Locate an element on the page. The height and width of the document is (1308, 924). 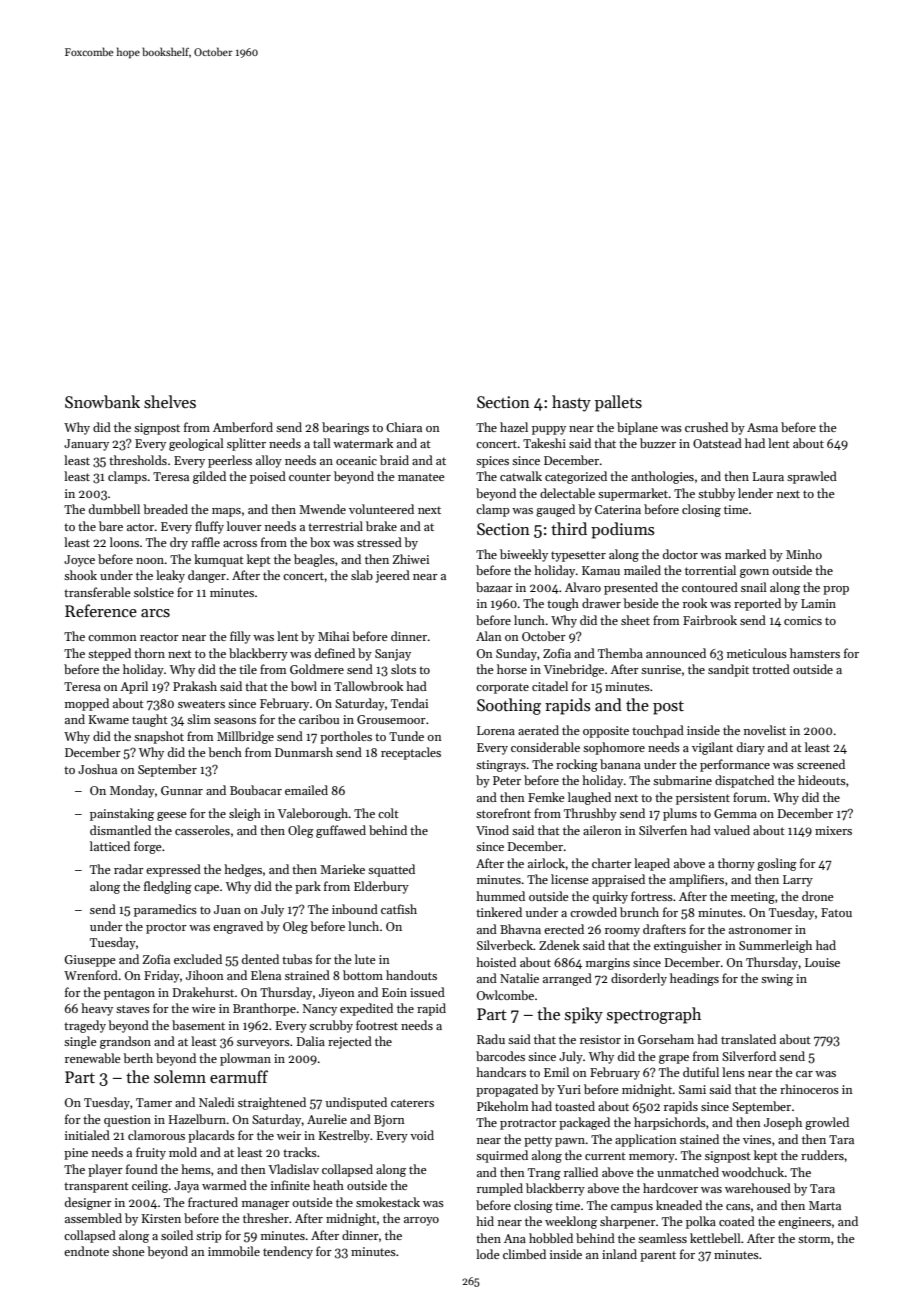
Giuseppe is located at coordinates (90, 961).
